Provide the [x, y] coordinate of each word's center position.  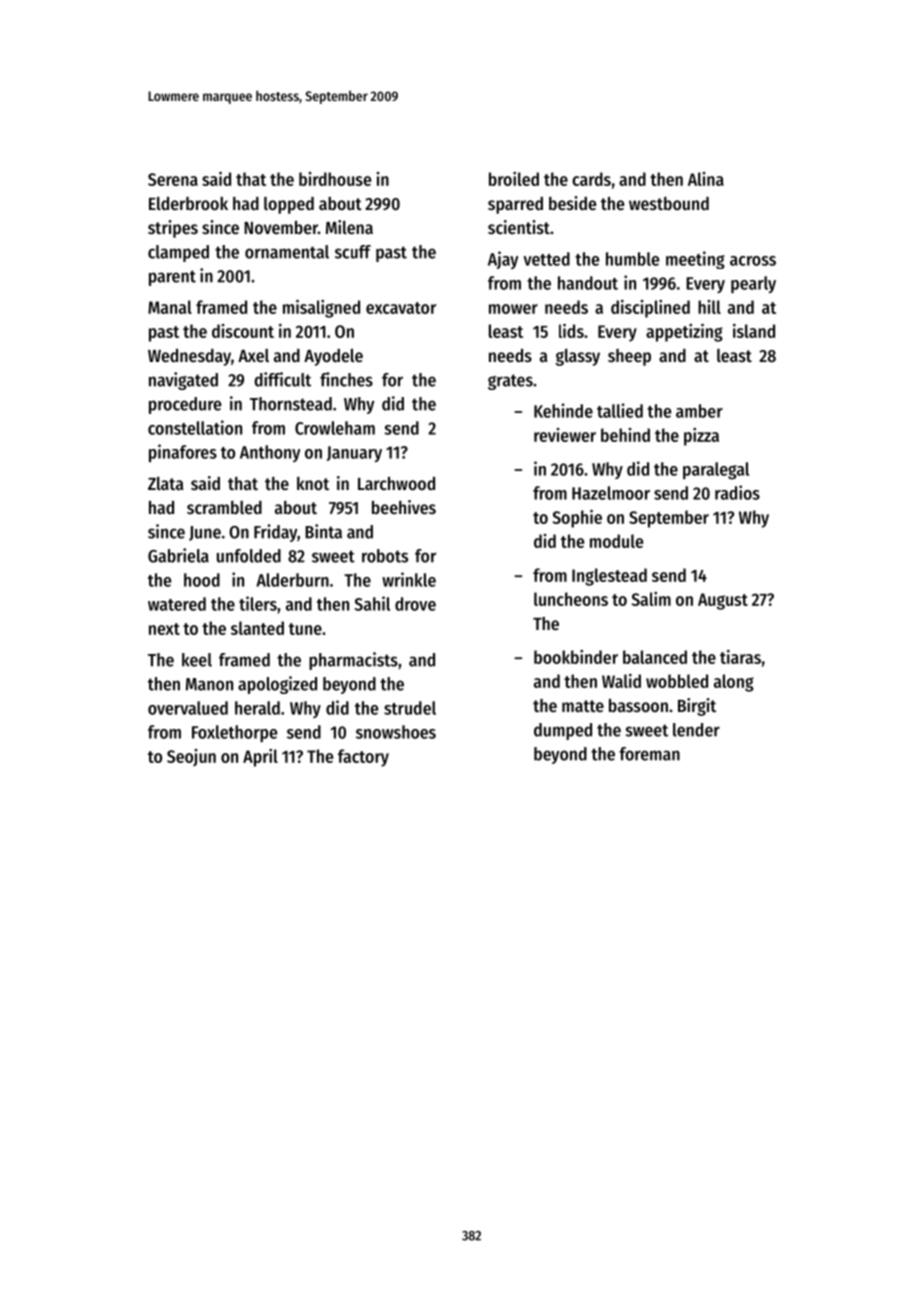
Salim [651, 599]
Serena [173, 179]
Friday [275, 533]
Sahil [372, 603]
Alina [706, 179]
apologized [277, 685]
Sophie [577, 519]
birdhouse [335, 179]
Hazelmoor [611, 493]
